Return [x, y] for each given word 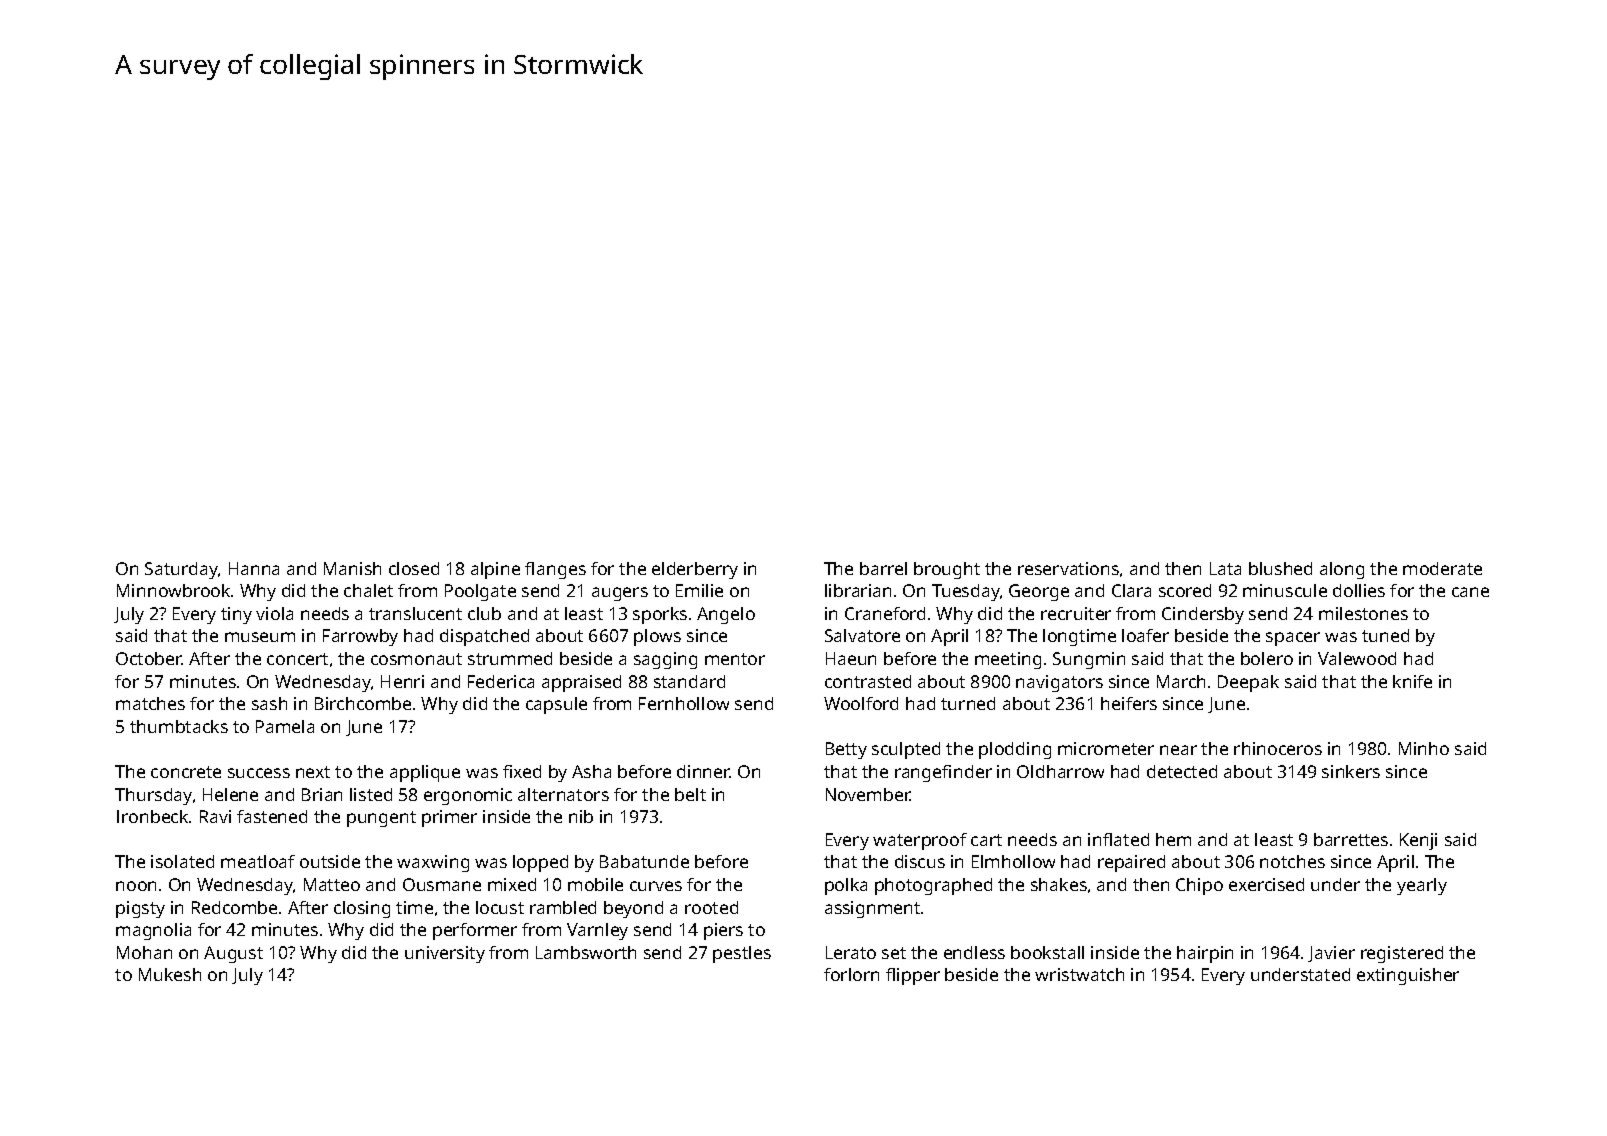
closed [414, 568]
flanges [555, 570]
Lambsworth [586, 952]
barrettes [1351, 839]
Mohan [144, 952]
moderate [1442, 568]
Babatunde [644, 861]
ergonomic [468, 796]
